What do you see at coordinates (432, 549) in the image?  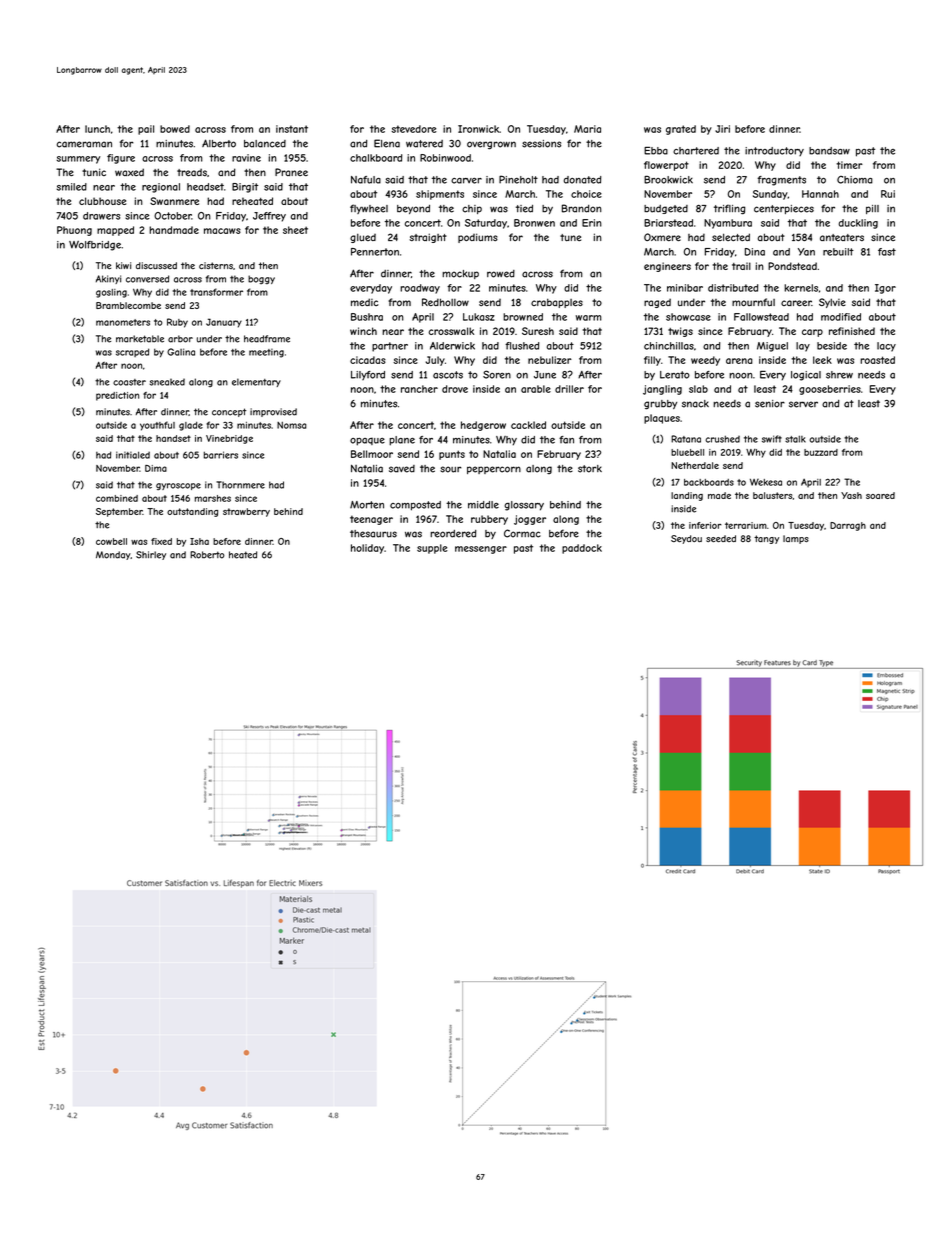 I see `supple` at bounding box center [432, 549].
